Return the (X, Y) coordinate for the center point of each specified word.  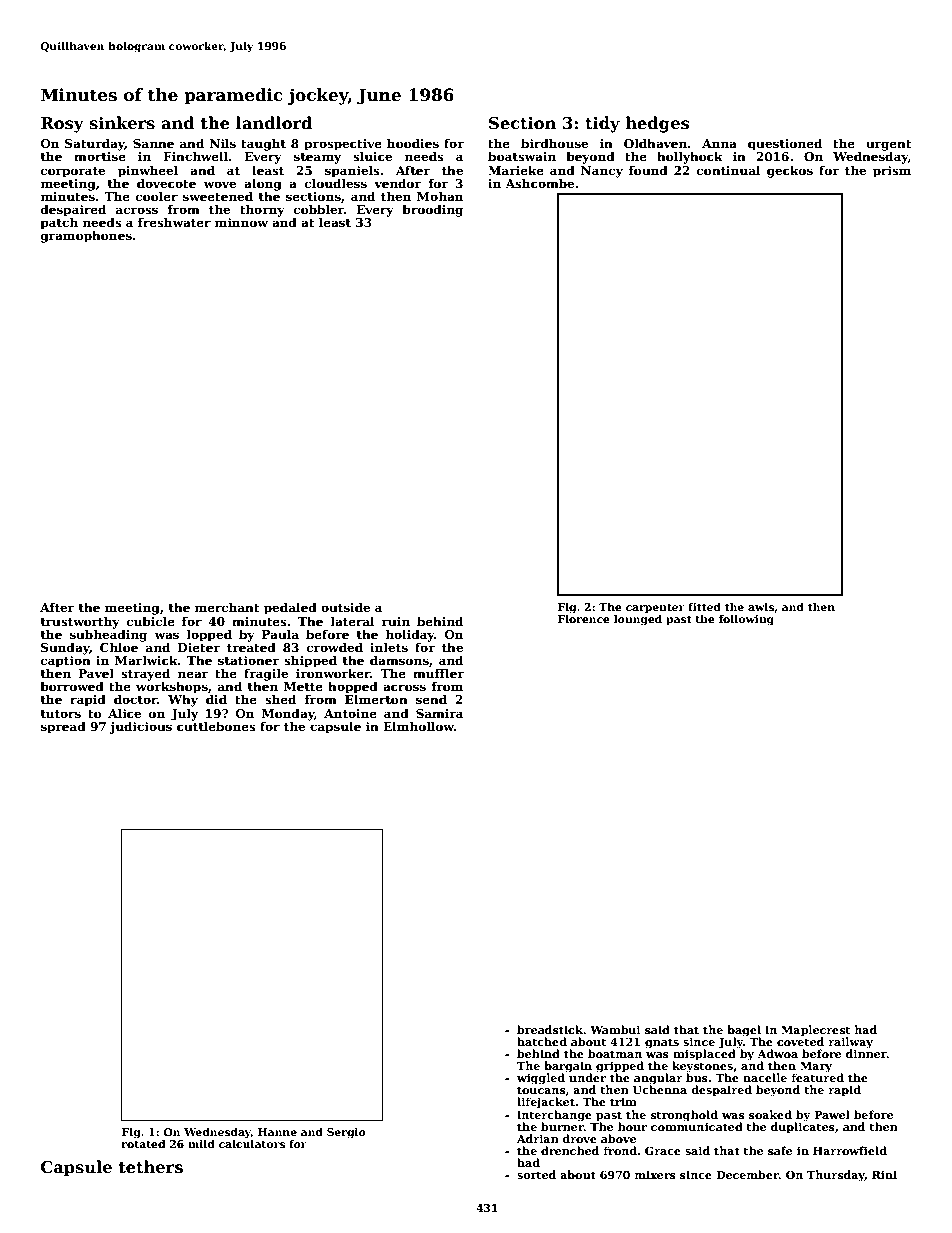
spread (63, 727)
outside (345, 607)
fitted (704, 606)
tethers (151, 1167)
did (216, 699)
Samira (439, 713)
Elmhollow (418, 726)
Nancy (602, 172)
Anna (719, 143)
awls (761, 607)
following (746, 620)
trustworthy (80, 622)
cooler (157, 196)
